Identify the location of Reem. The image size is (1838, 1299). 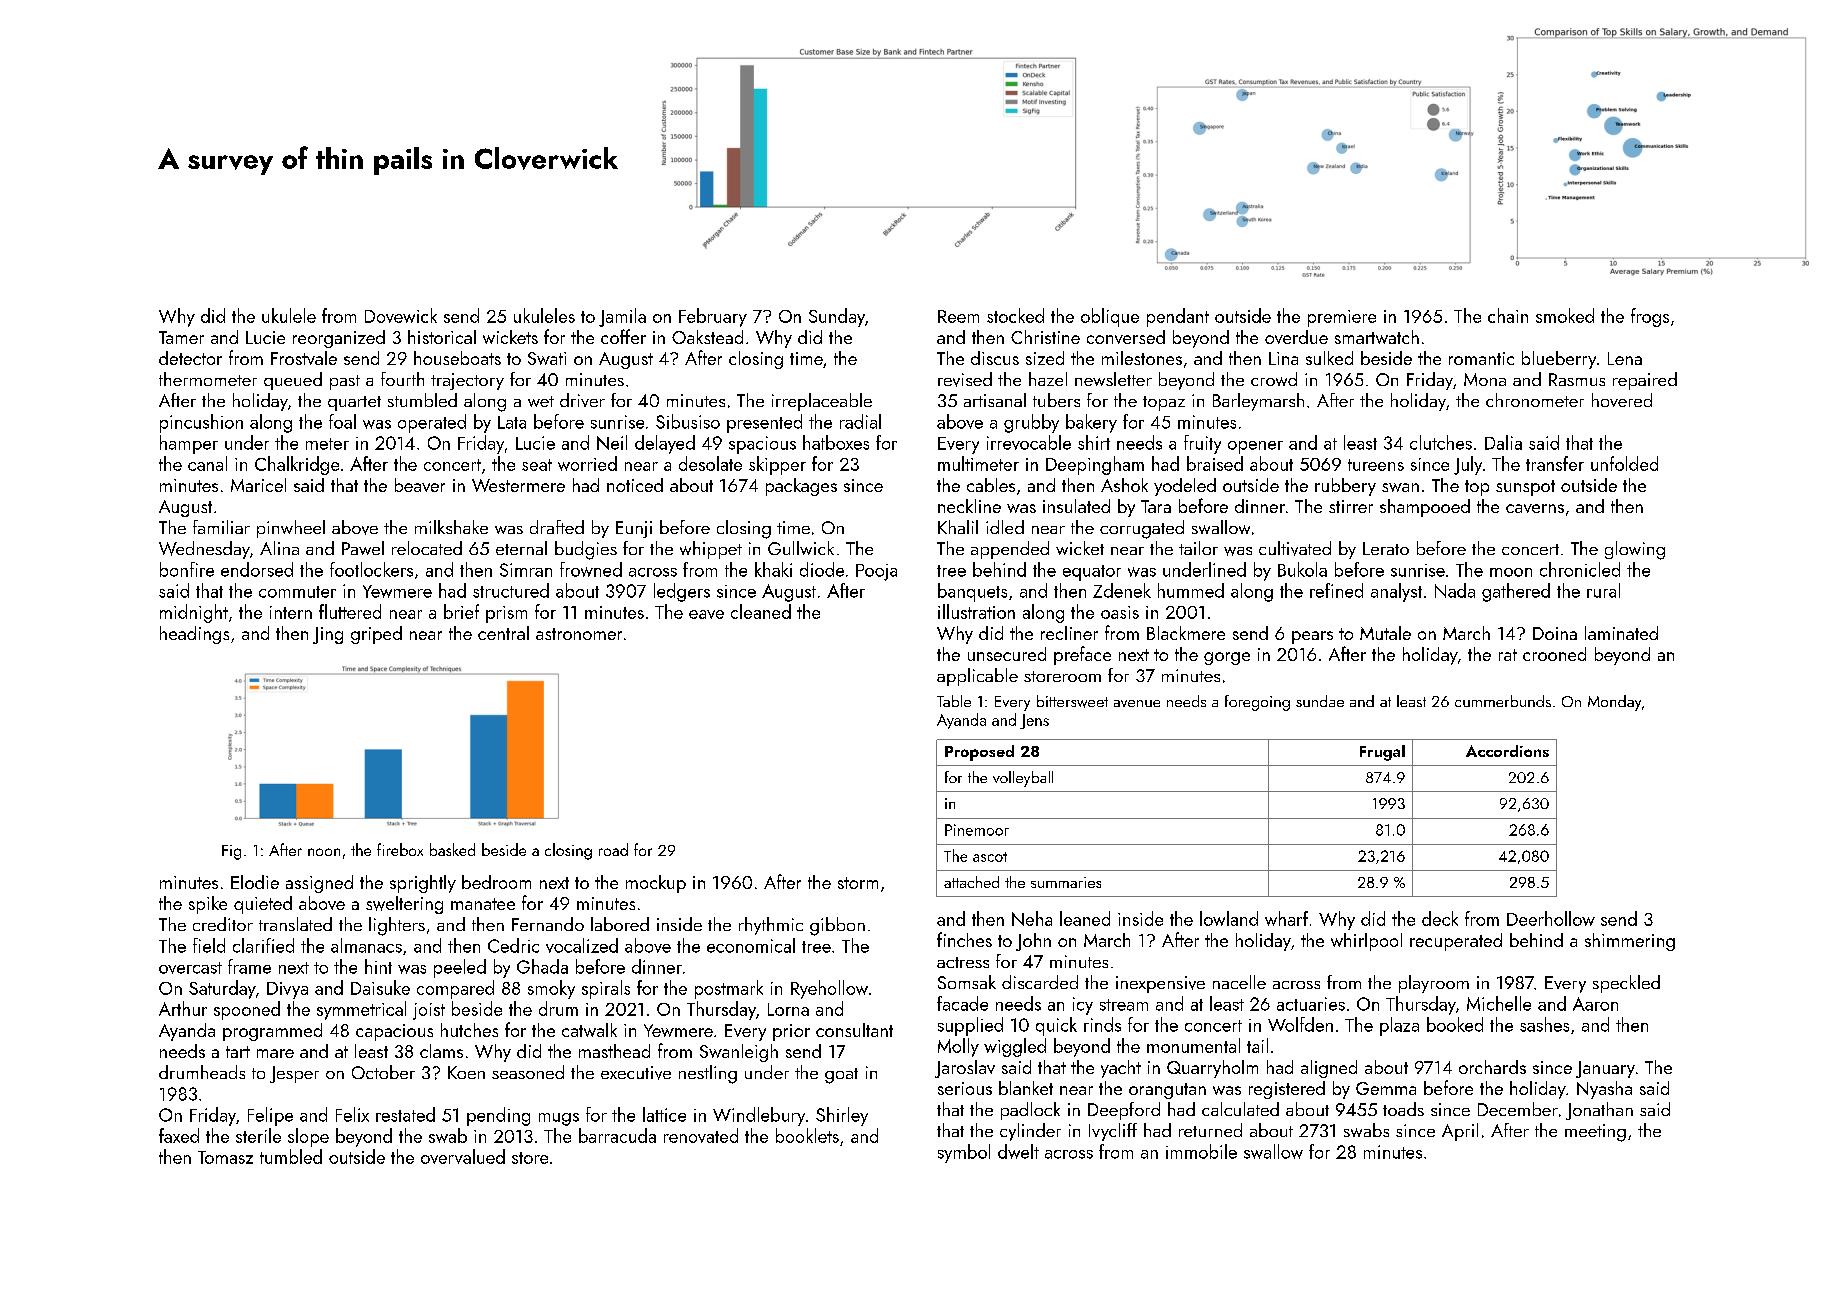
(958, 316).
